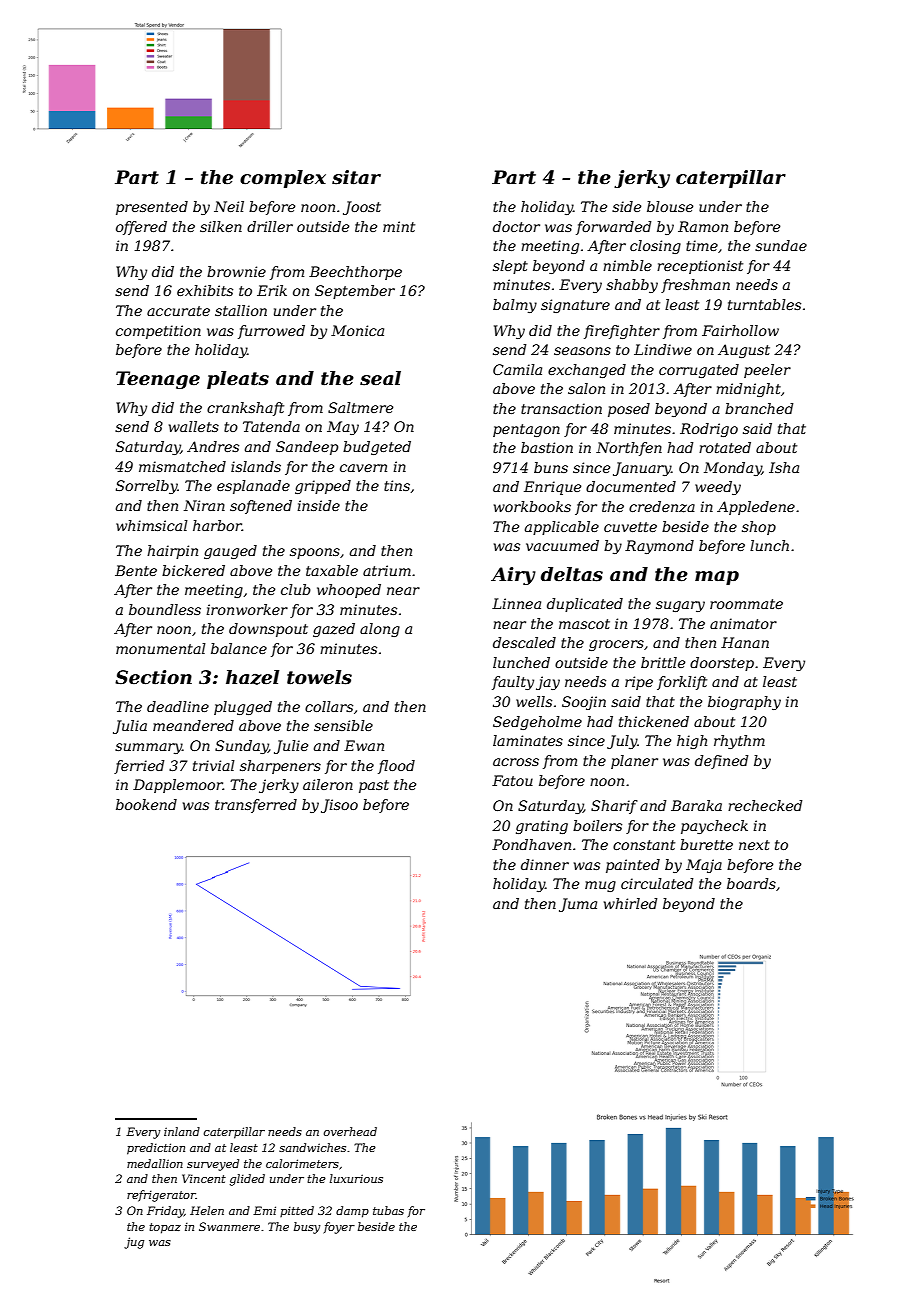 The image size is (924, 1311). What do you see at coordinates (307, 1228) in the screenshot?
I see `busy` at bounding box center [307, 1228].
